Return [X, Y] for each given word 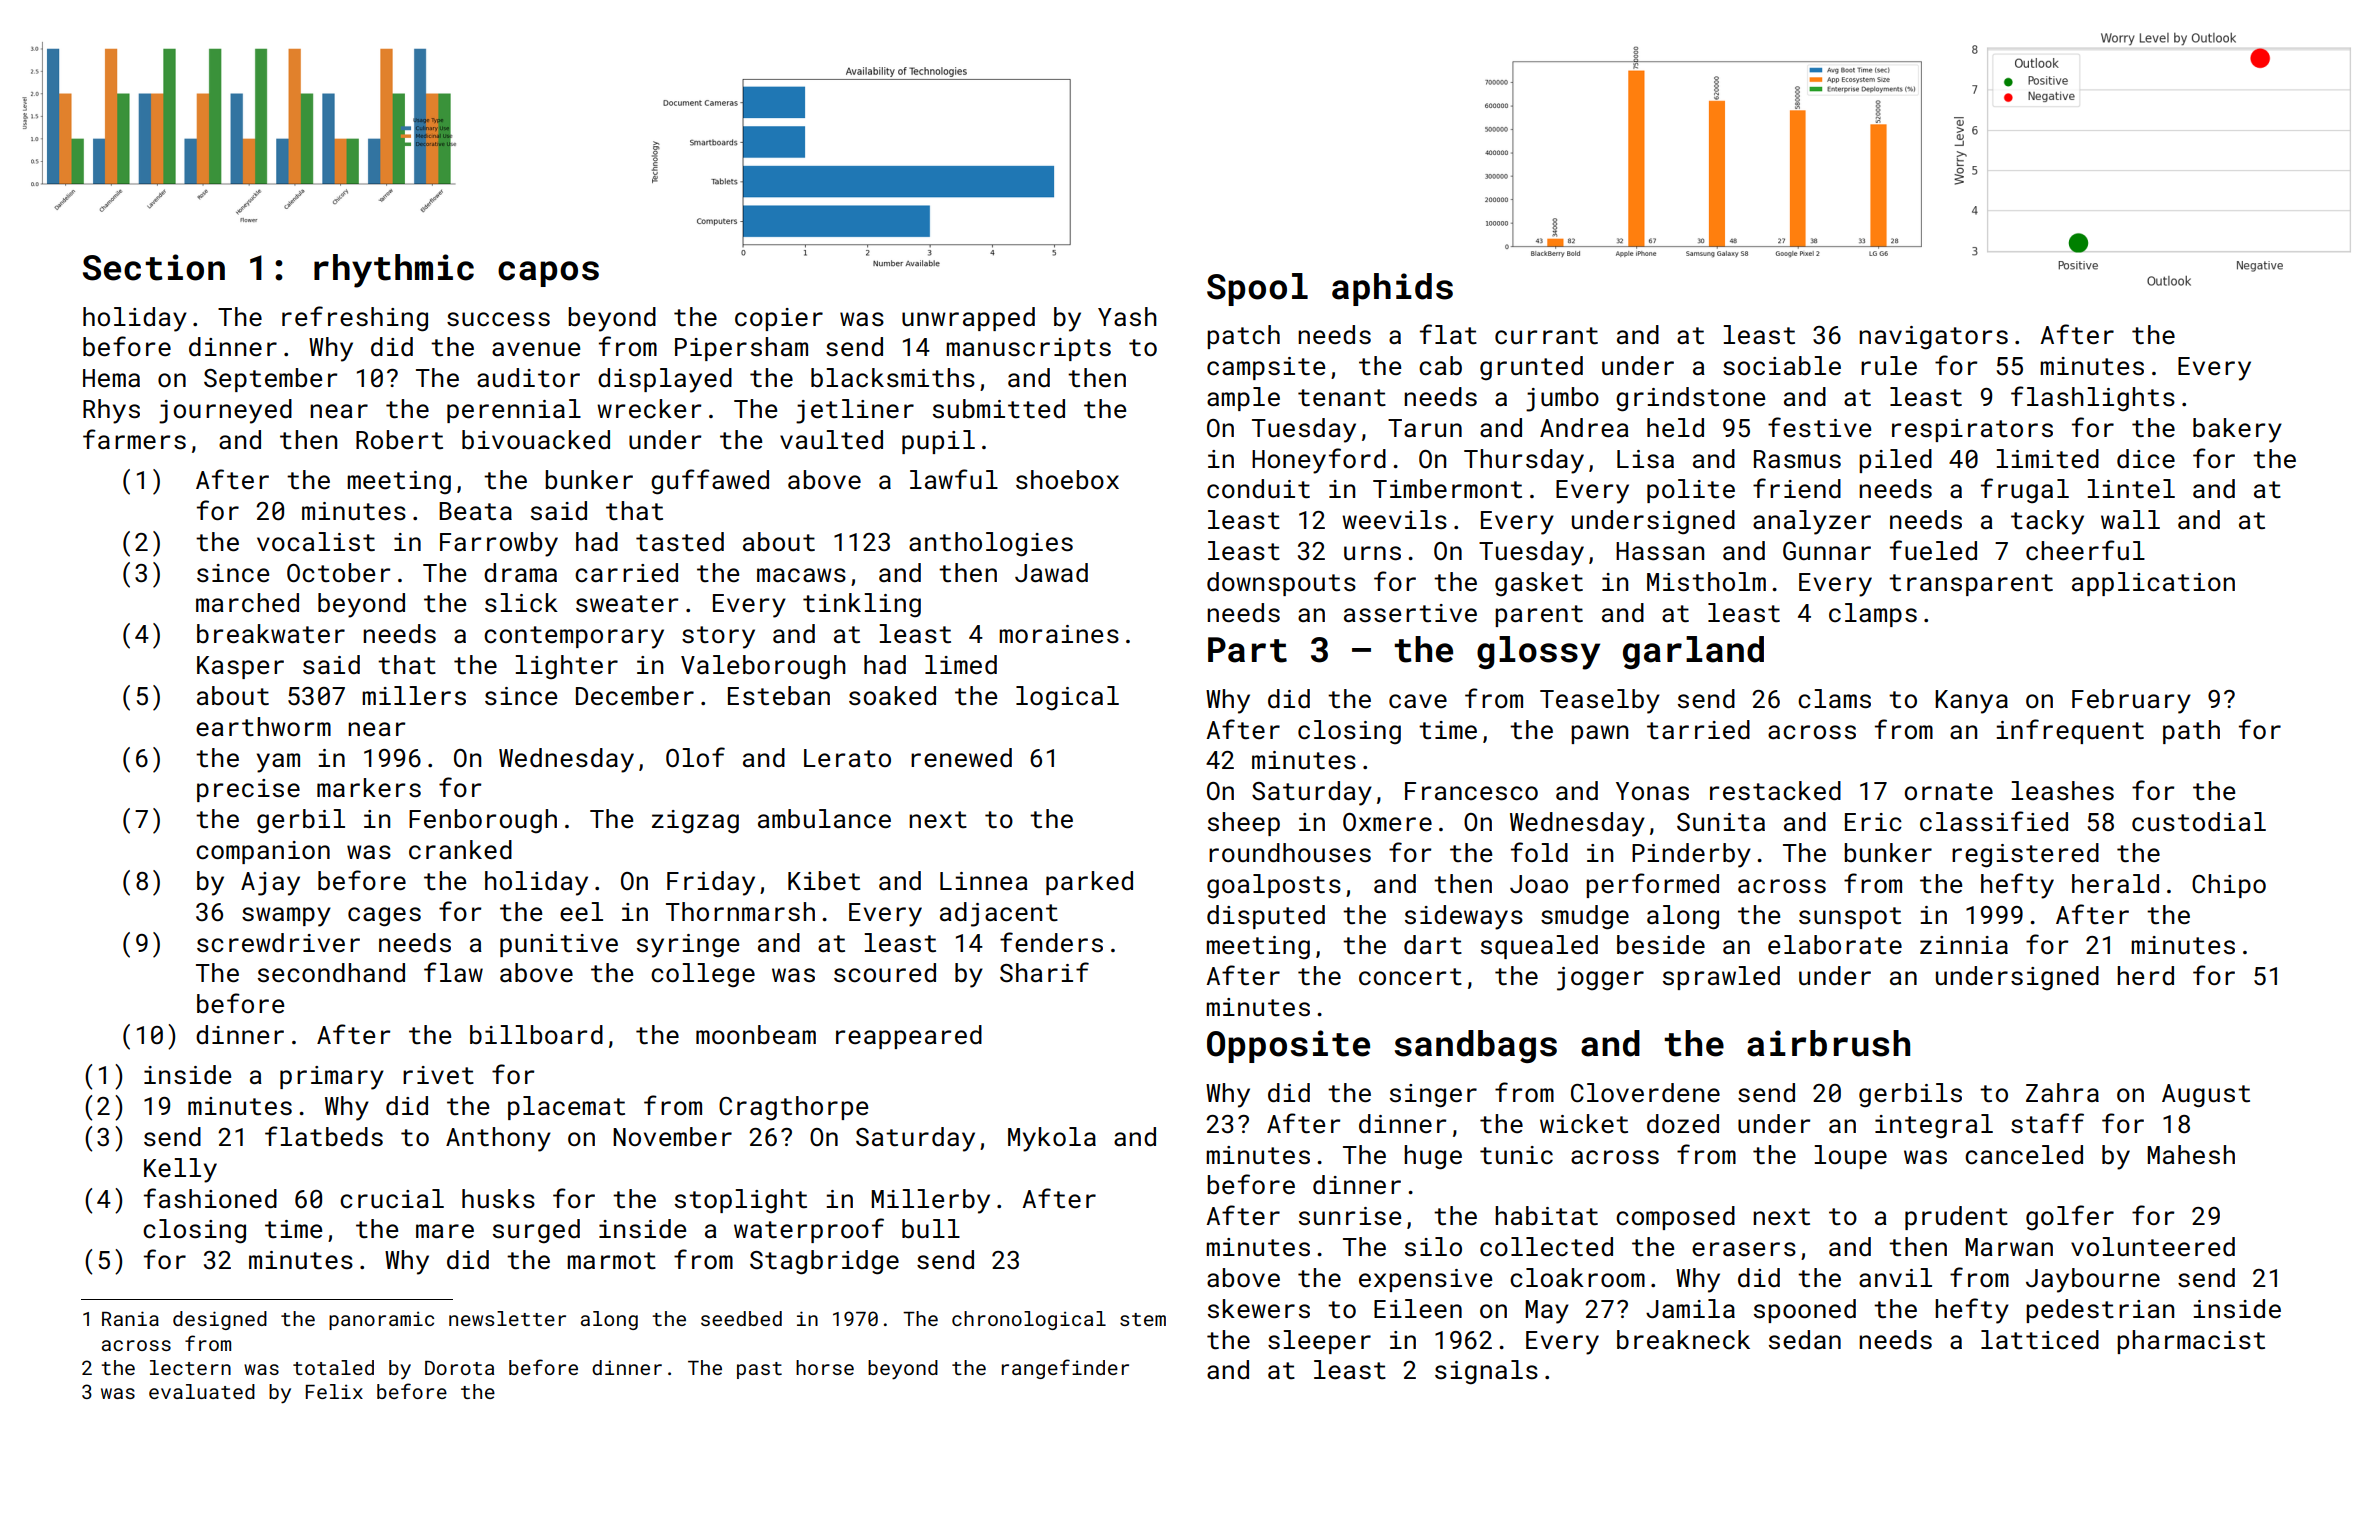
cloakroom [1577, 1278]
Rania [130, 1318]
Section [154, 267]
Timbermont [1447, 489]
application [2153, 584]
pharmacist [2191, 1342]
